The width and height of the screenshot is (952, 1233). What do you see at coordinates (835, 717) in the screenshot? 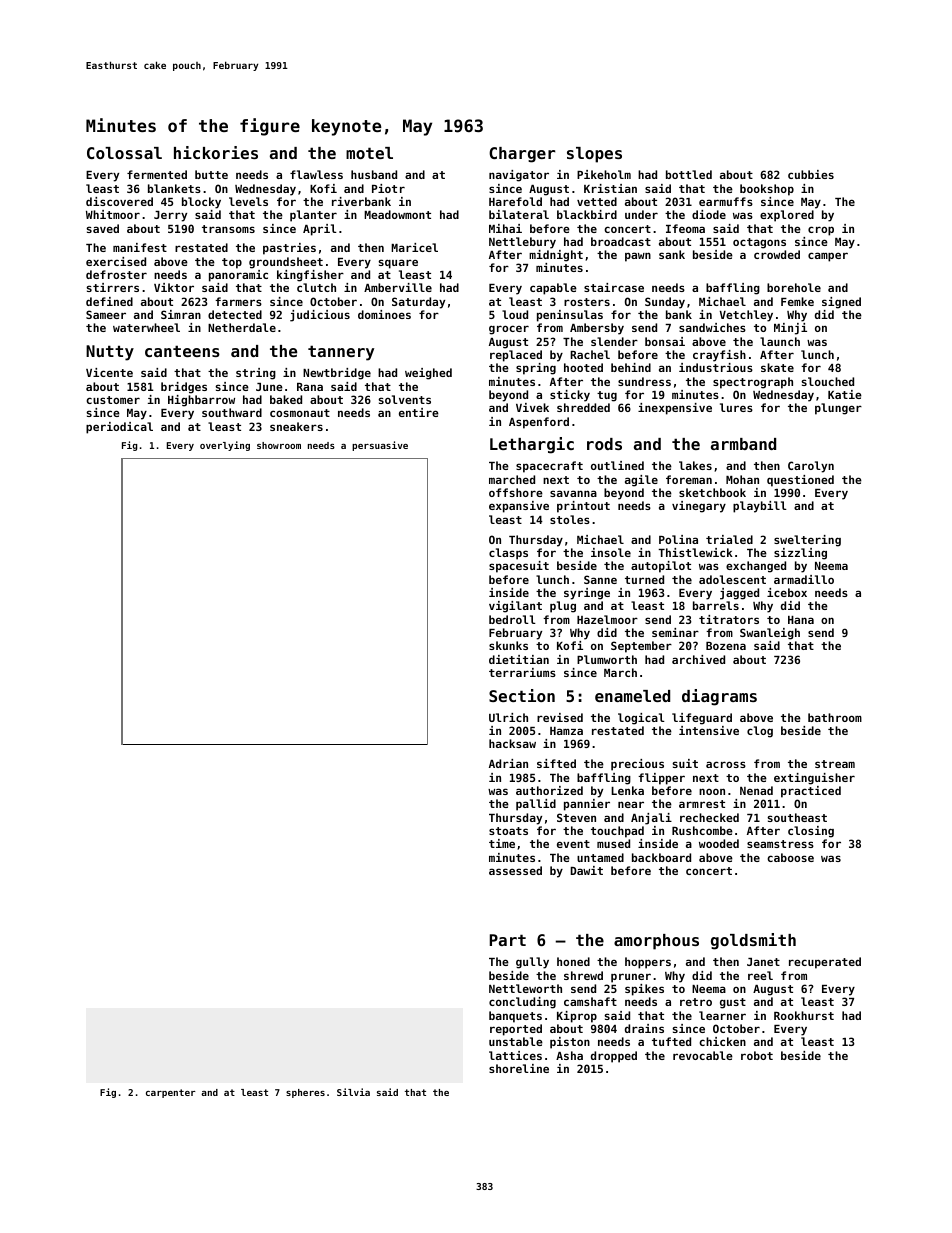
I see `bathroom` at bounding box center [835, 717].
